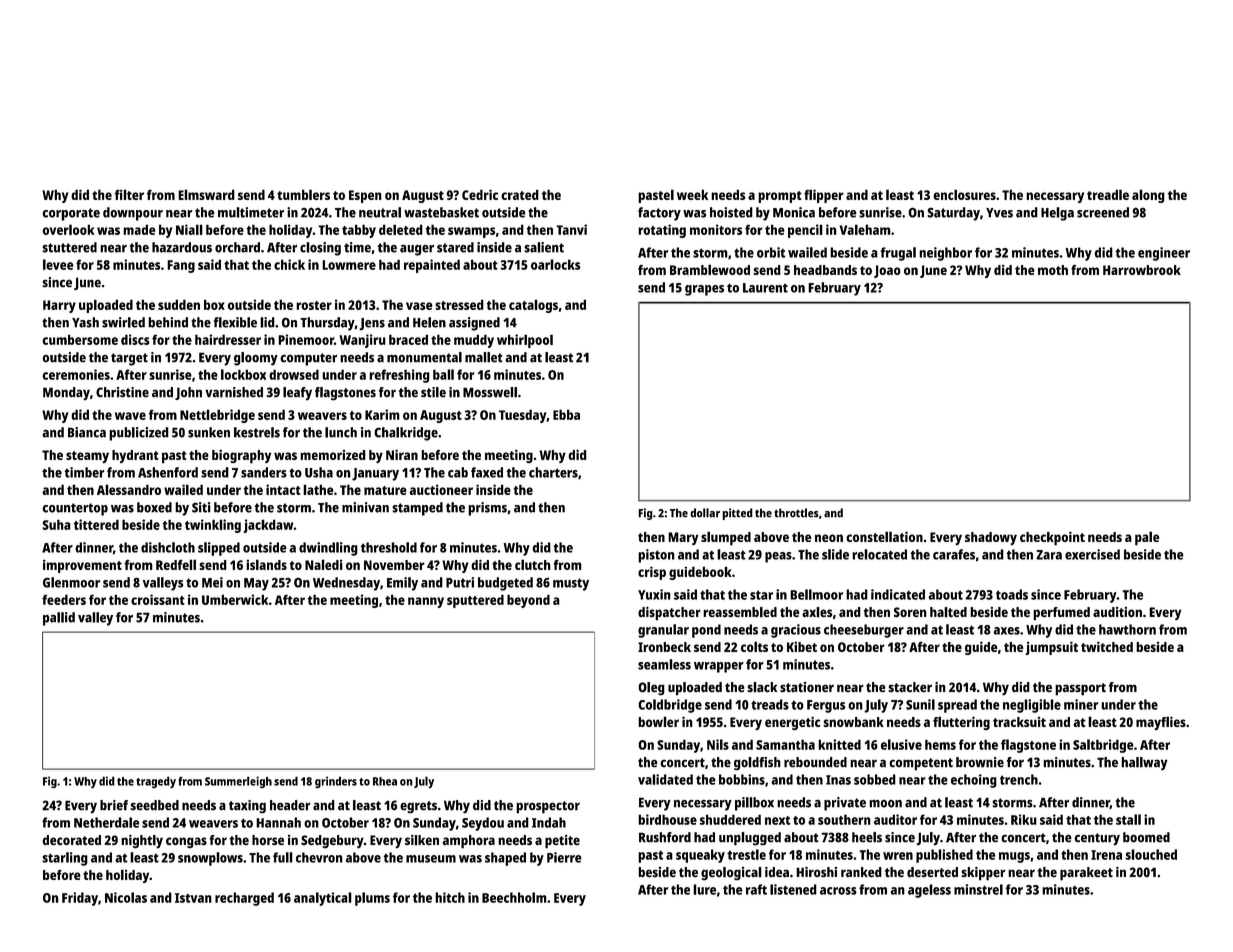 The height and width of the screenshot is (952, 1233). What do you see at coordinates (268, 526) in the screenshot?
I see `jackdaw` at bounding box center [268, 526].
